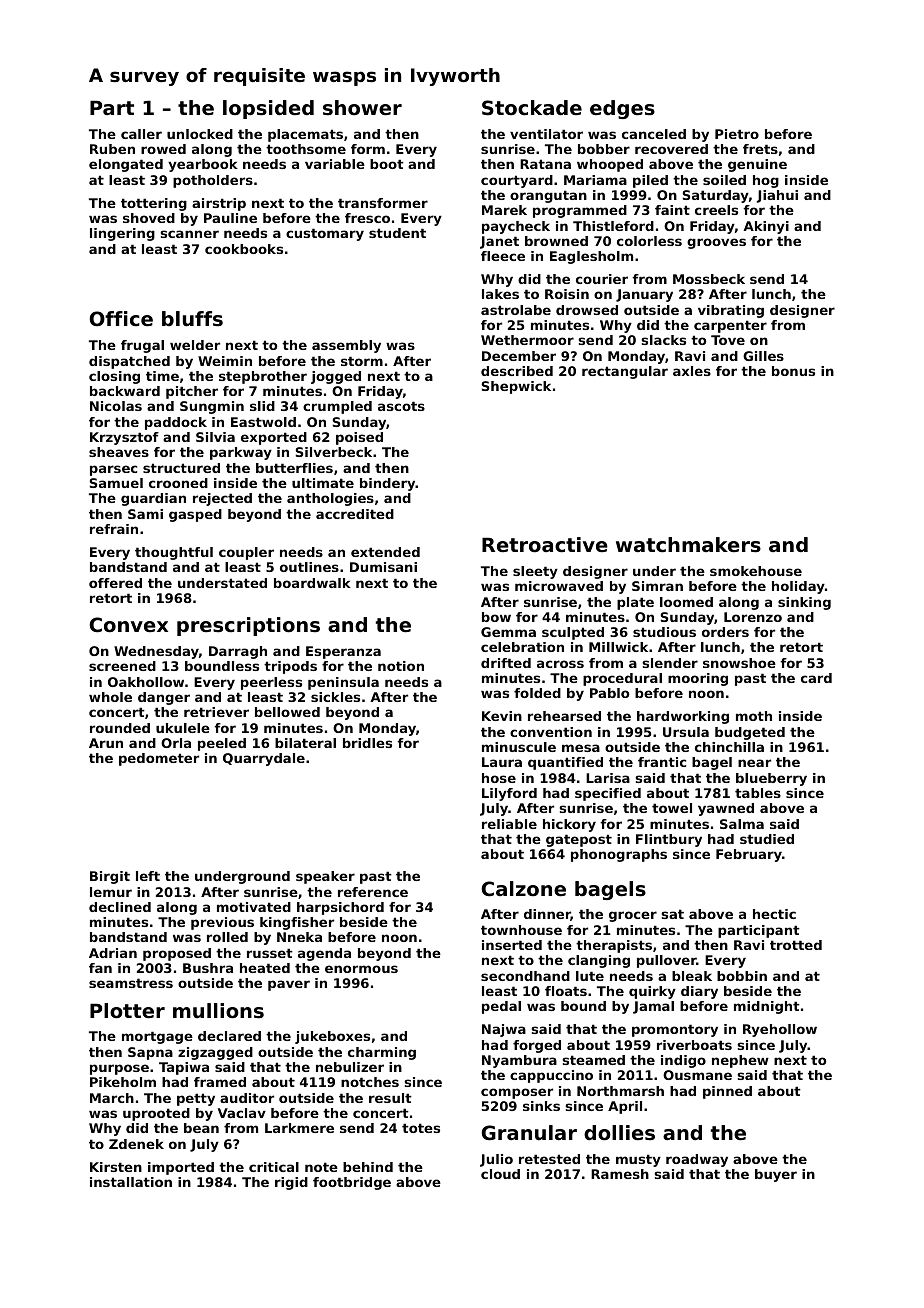 Image resolution: width=924 pixels, height=1308 pixels. Describe the element at coordinates (500, 1174) in the document. I see `cloud` at that location.
